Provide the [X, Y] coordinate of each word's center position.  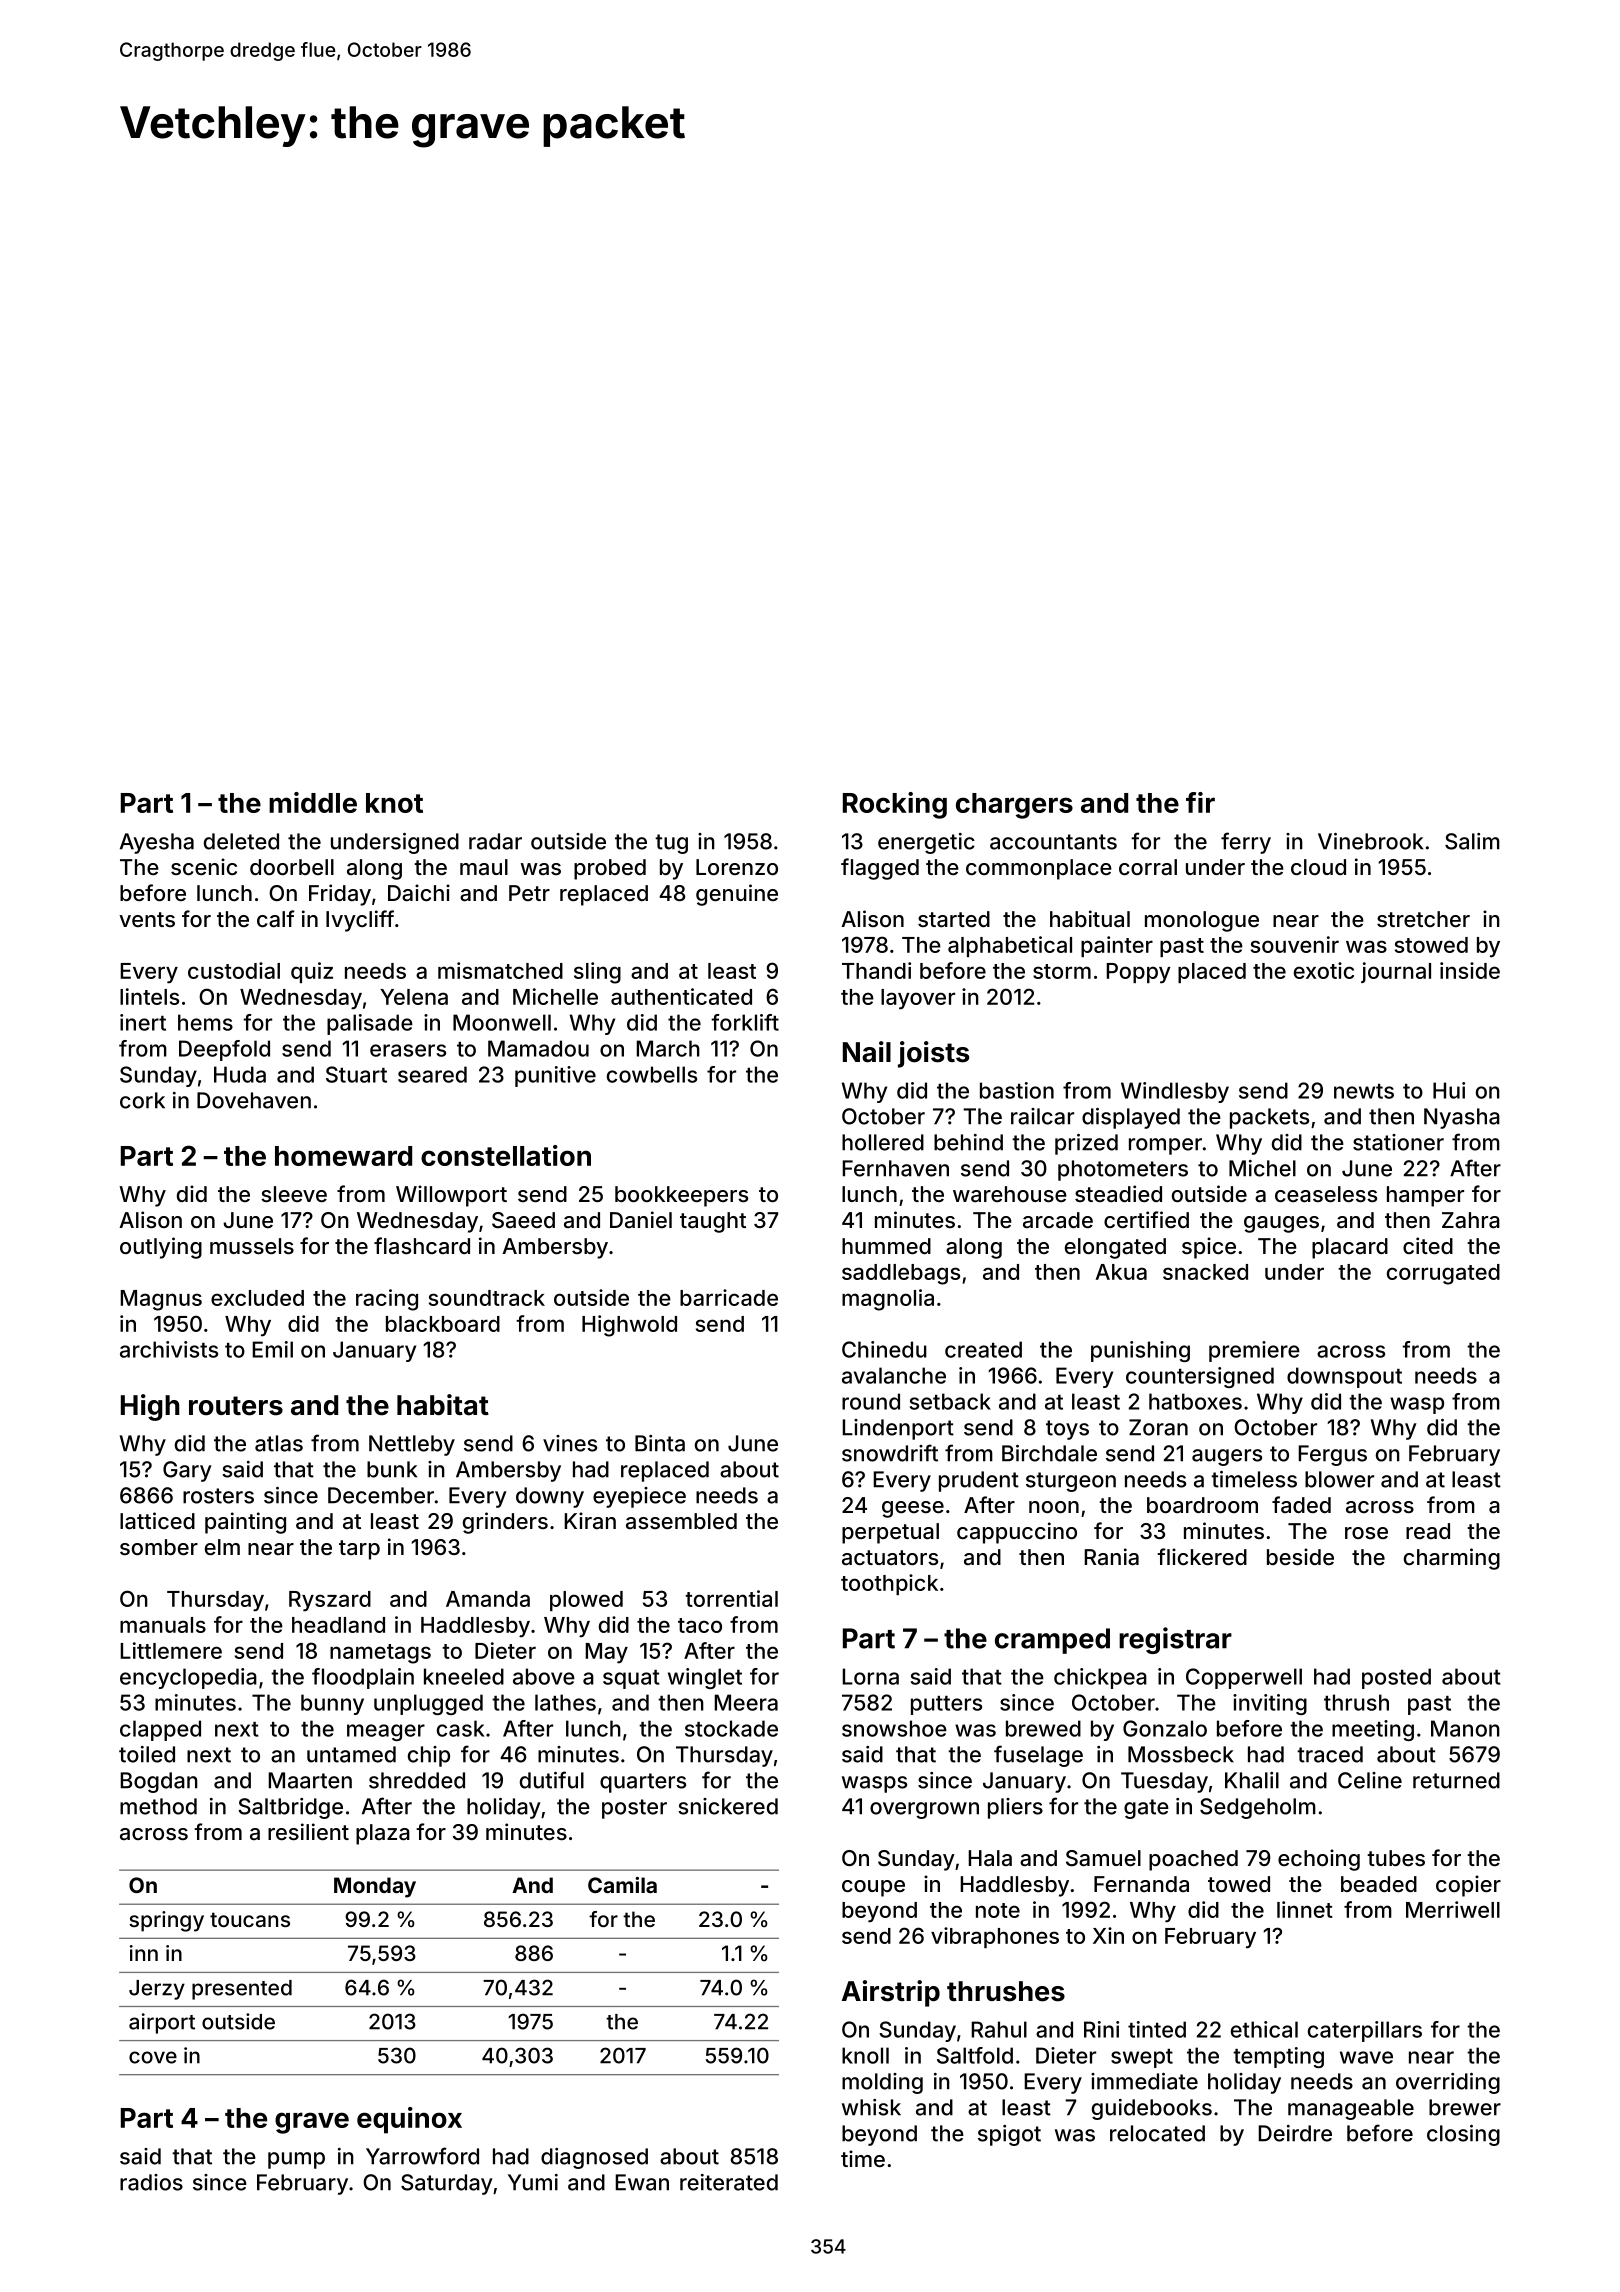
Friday [340, 895]
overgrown [924, 1810]
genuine [737, 895]
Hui [1449, 1090]
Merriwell [1453, 1909]
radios [151, 2182]
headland [338, 1625]
